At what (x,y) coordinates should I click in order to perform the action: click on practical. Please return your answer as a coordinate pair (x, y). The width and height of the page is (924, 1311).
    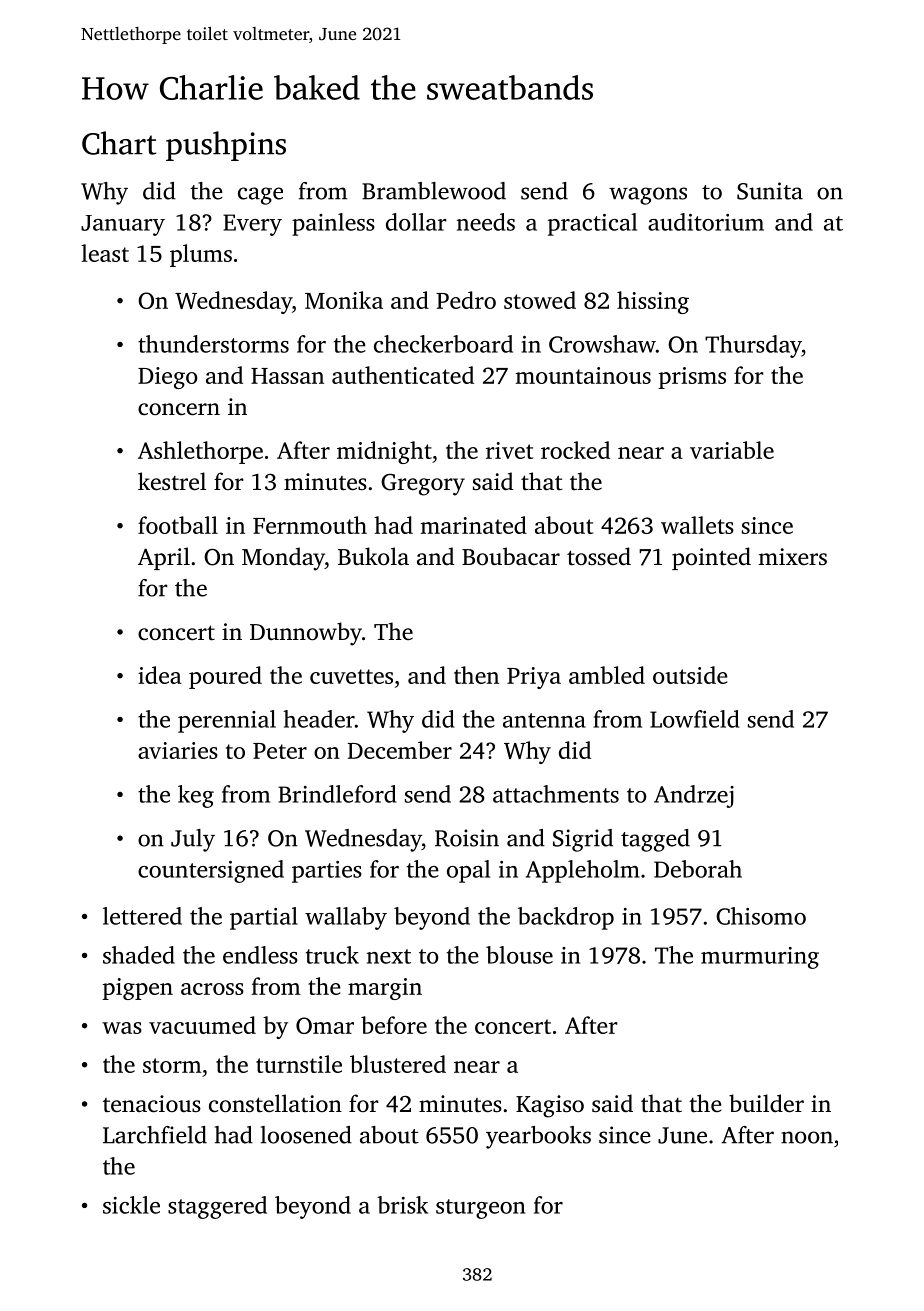
    Looking at the image, I should click on (592, 224).
